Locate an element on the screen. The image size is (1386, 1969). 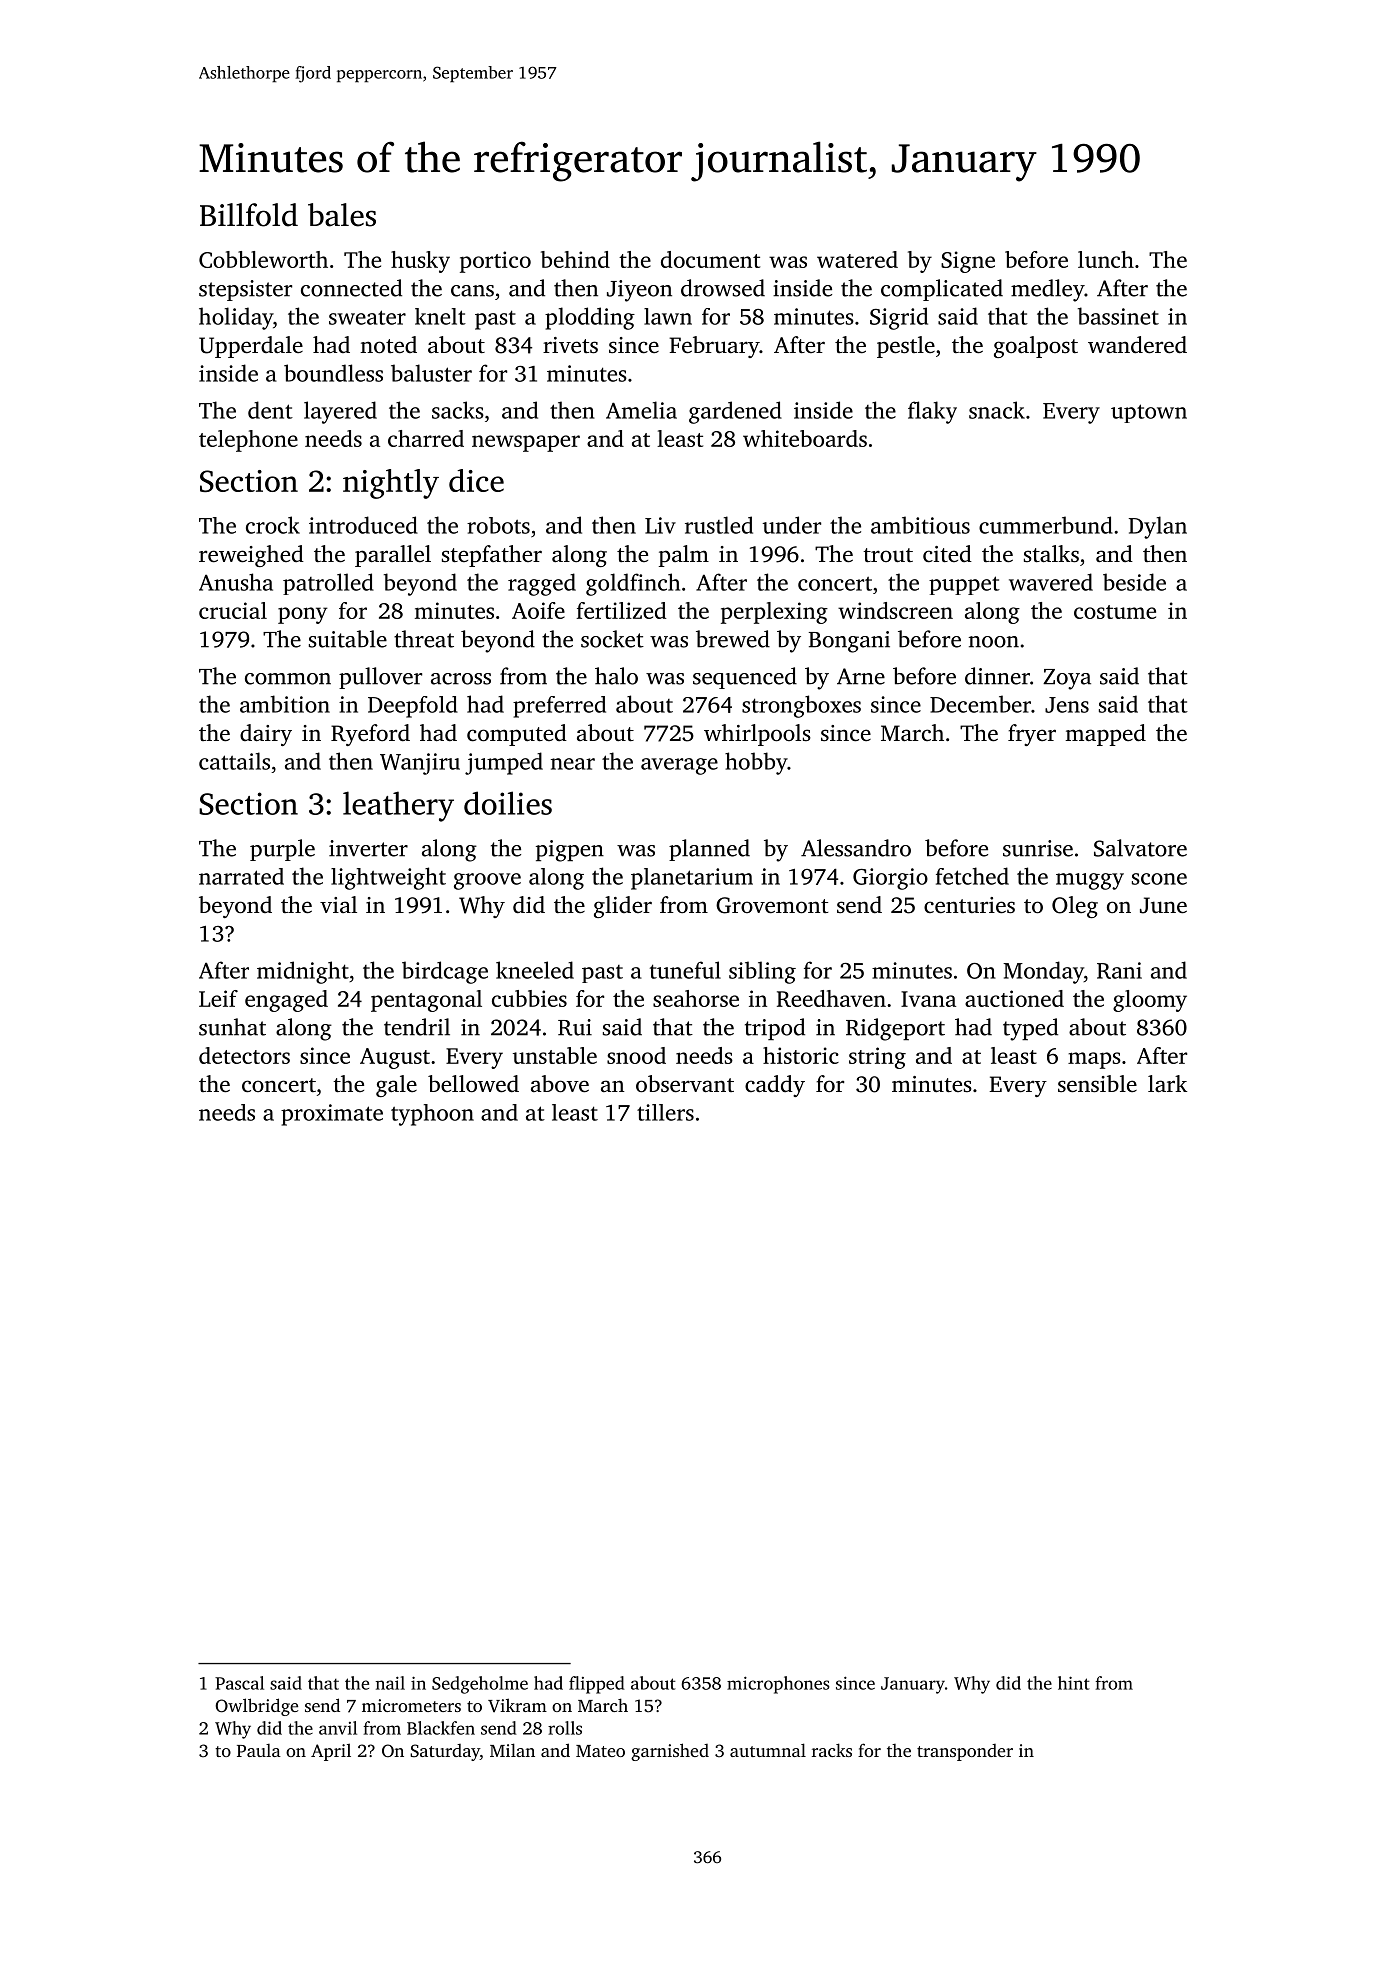
Grovemont is located at coordinates (772, 905).
